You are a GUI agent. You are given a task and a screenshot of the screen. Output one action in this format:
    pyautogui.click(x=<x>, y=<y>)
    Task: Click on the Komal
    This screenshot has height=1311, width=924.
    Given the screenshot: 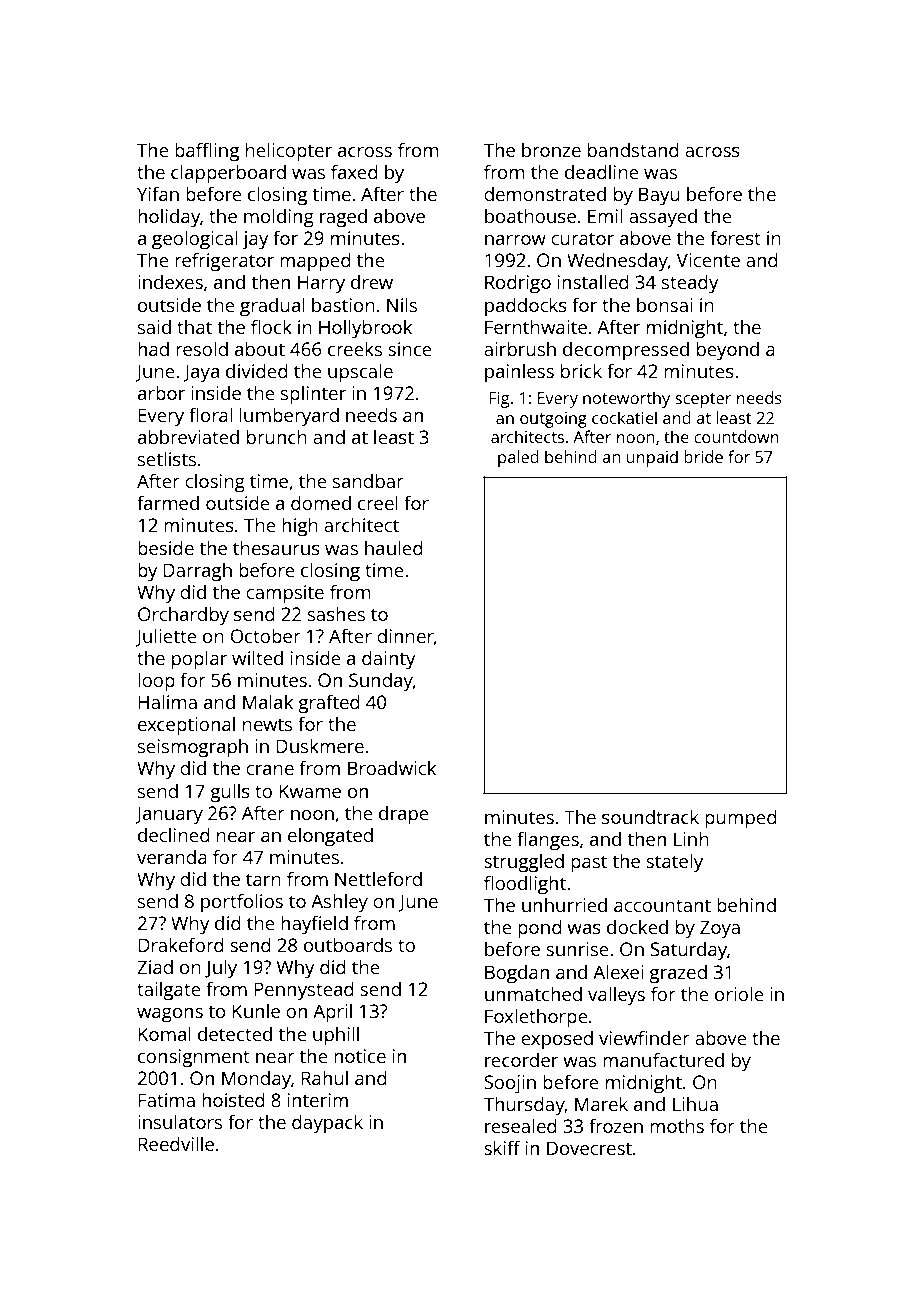 What is the action you would take?
    pyautogui.click(x=164, y=1033)
